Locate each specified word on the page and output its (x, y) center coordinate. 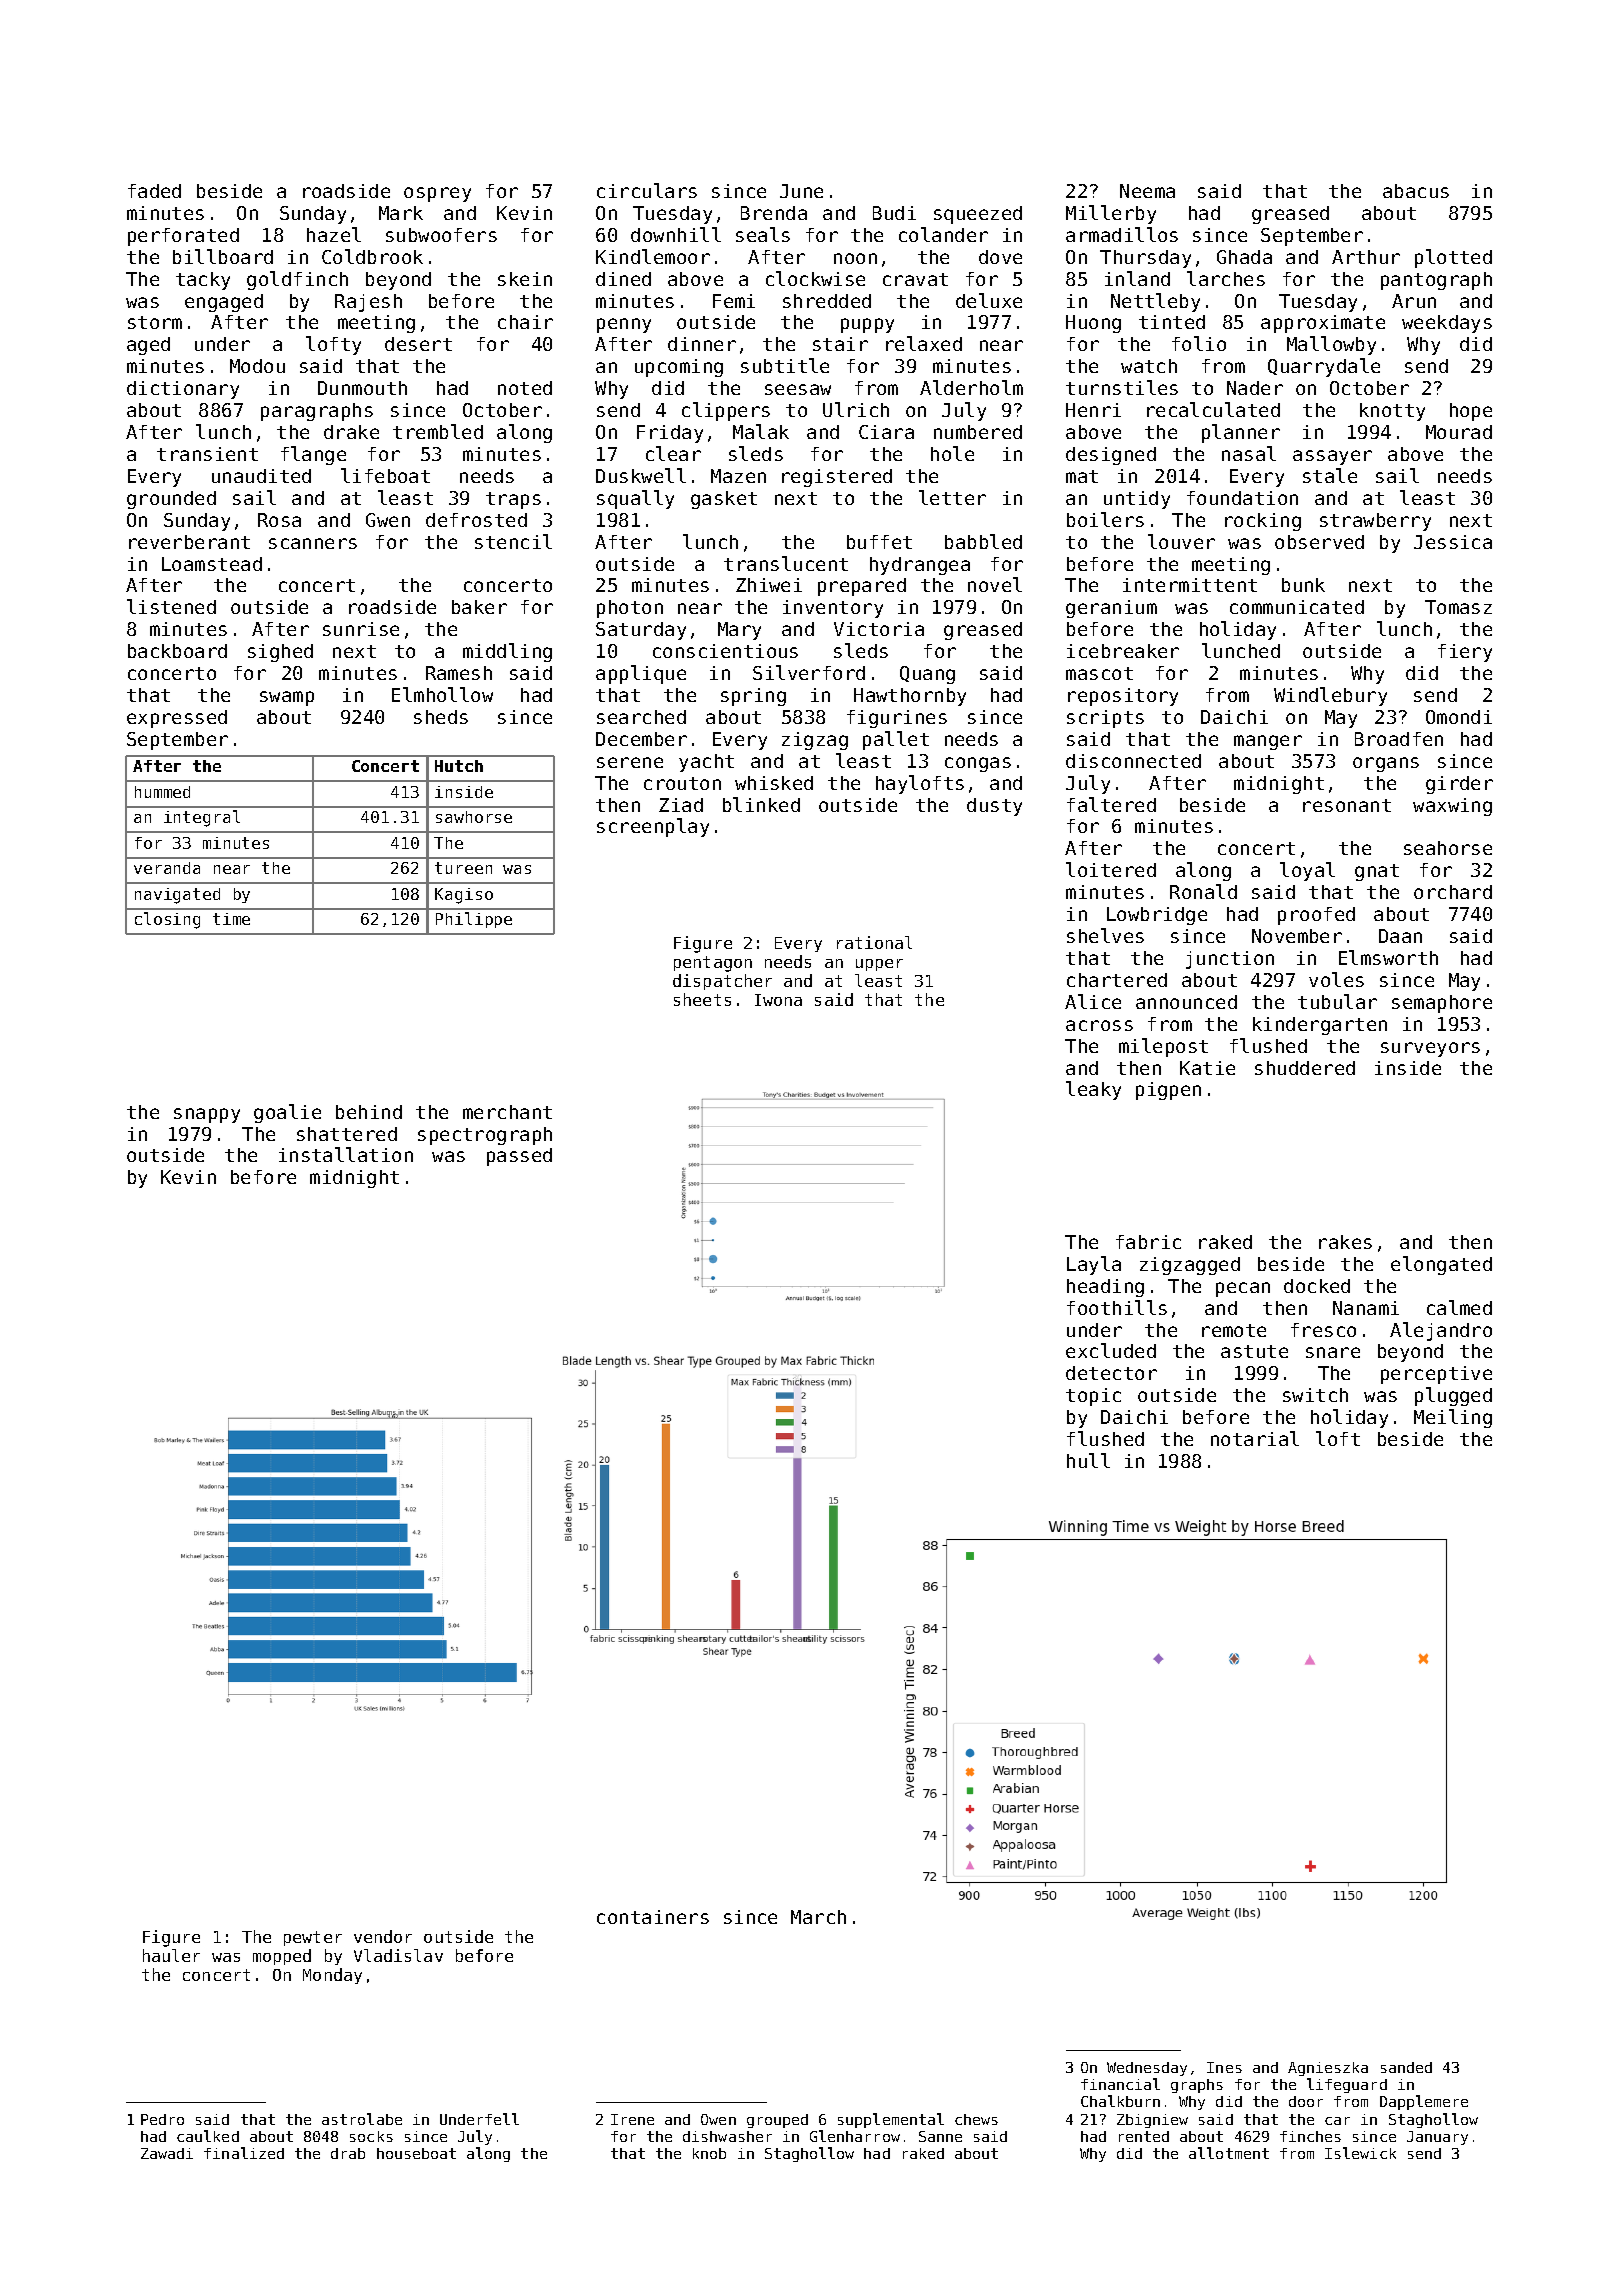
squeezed (978, 215)
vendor (383, 1936)
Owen (718, 2119)
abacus (1416, 191)
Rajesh (368, 303)
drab (348, 2153)
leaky (1093, 1090)
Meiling (1453, 1418)
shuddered (1305, 1068)
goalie (287, 1113)
